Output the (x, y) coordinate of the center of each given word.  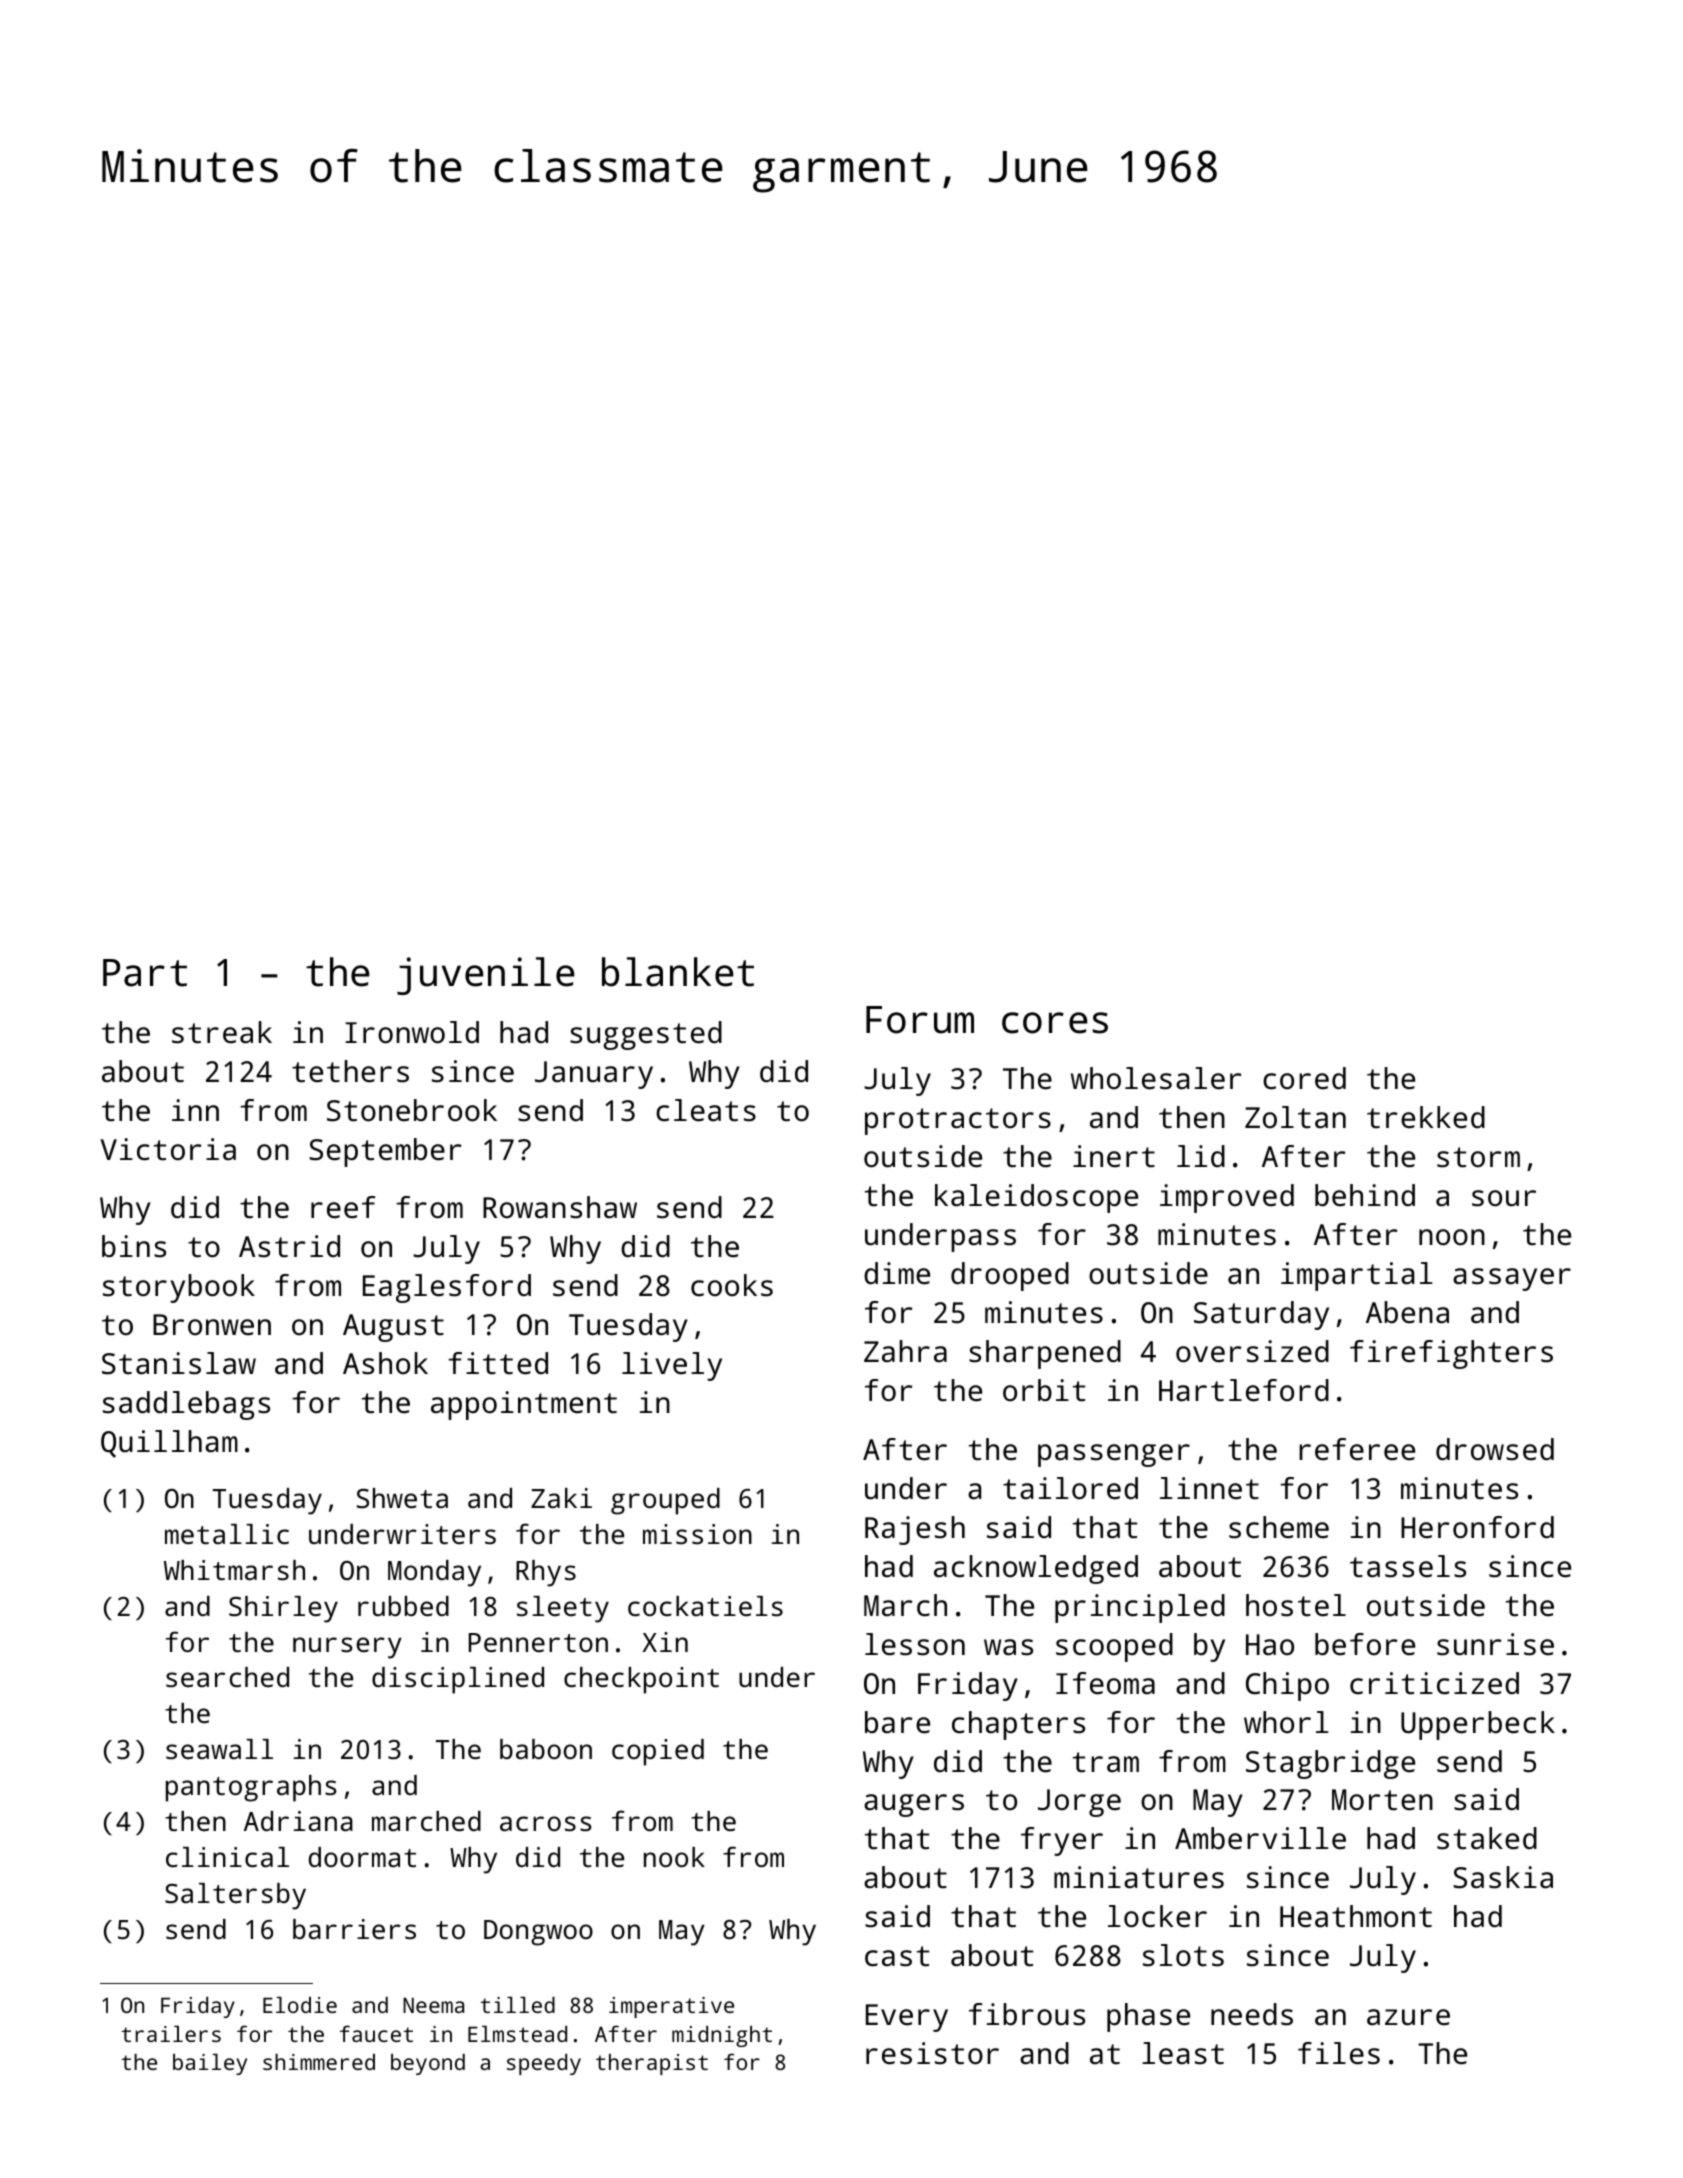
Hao (1270, 1644)
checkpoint (641, 1680)
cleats (706, 1110)
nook (674, 1857)
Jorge (1079, 1803)
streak (222, 1032)
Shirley (283, 1609)
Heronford (1477, 1527)
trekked (1426, 1117)
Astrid (289, 1246)
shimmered (319, 2062)
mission (697, 1534)
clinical (227, 1857)
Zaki (561, 1498)
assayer (1512, 1279)
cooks (732, 1285)
